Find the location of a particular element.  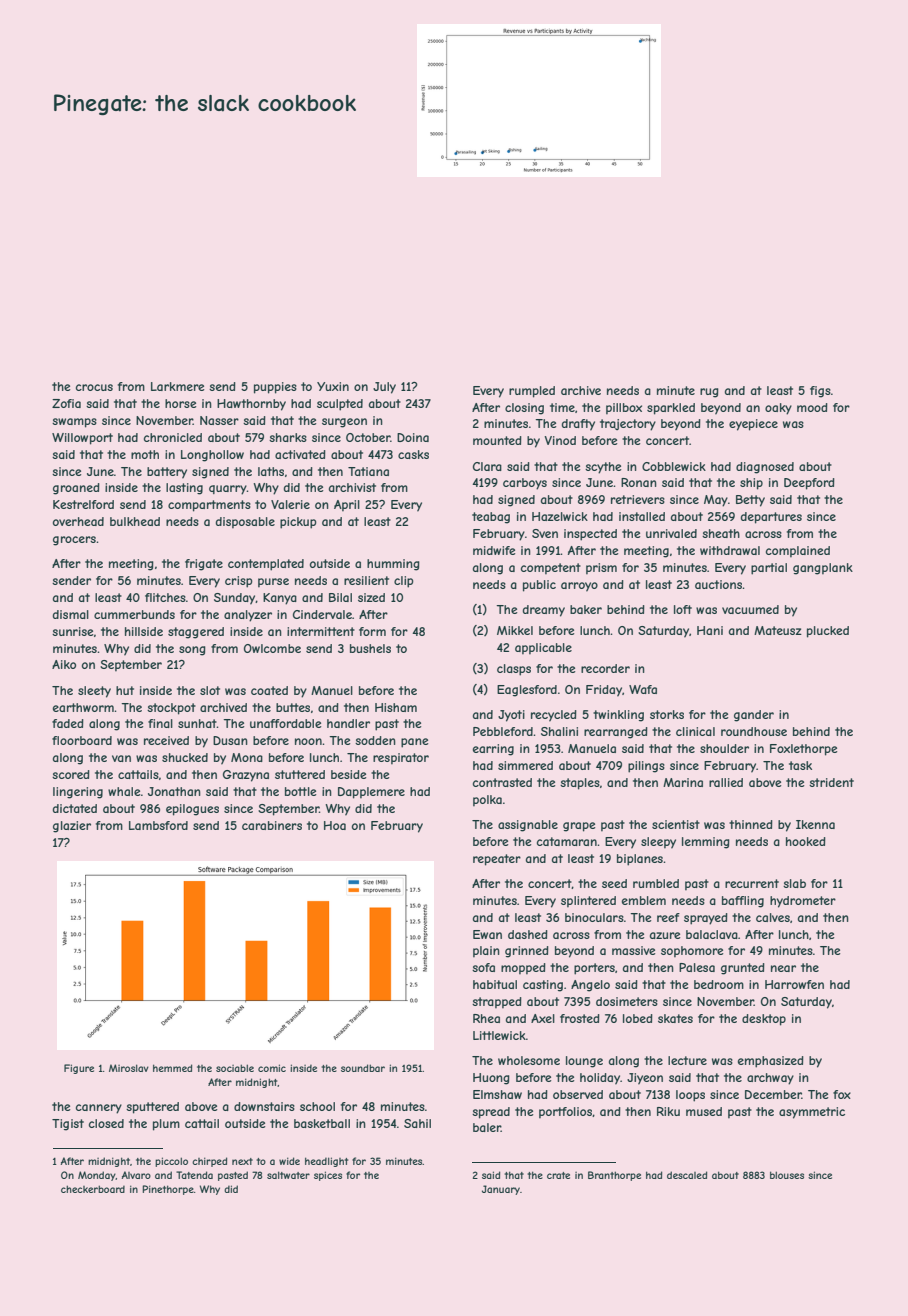

crocus is located at coordinates (94, 387).
